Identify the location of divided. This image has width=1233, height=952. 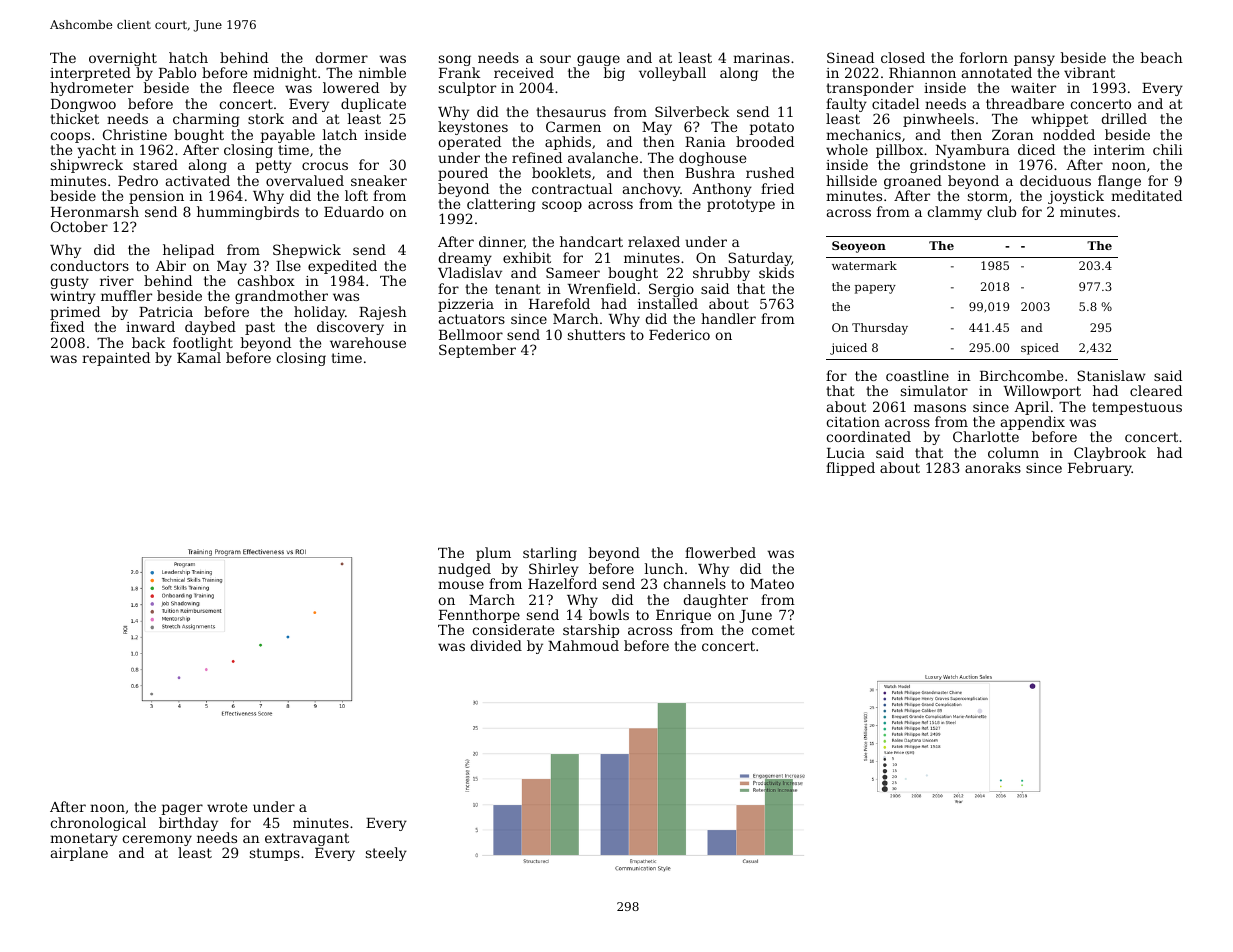
(496, 645).
